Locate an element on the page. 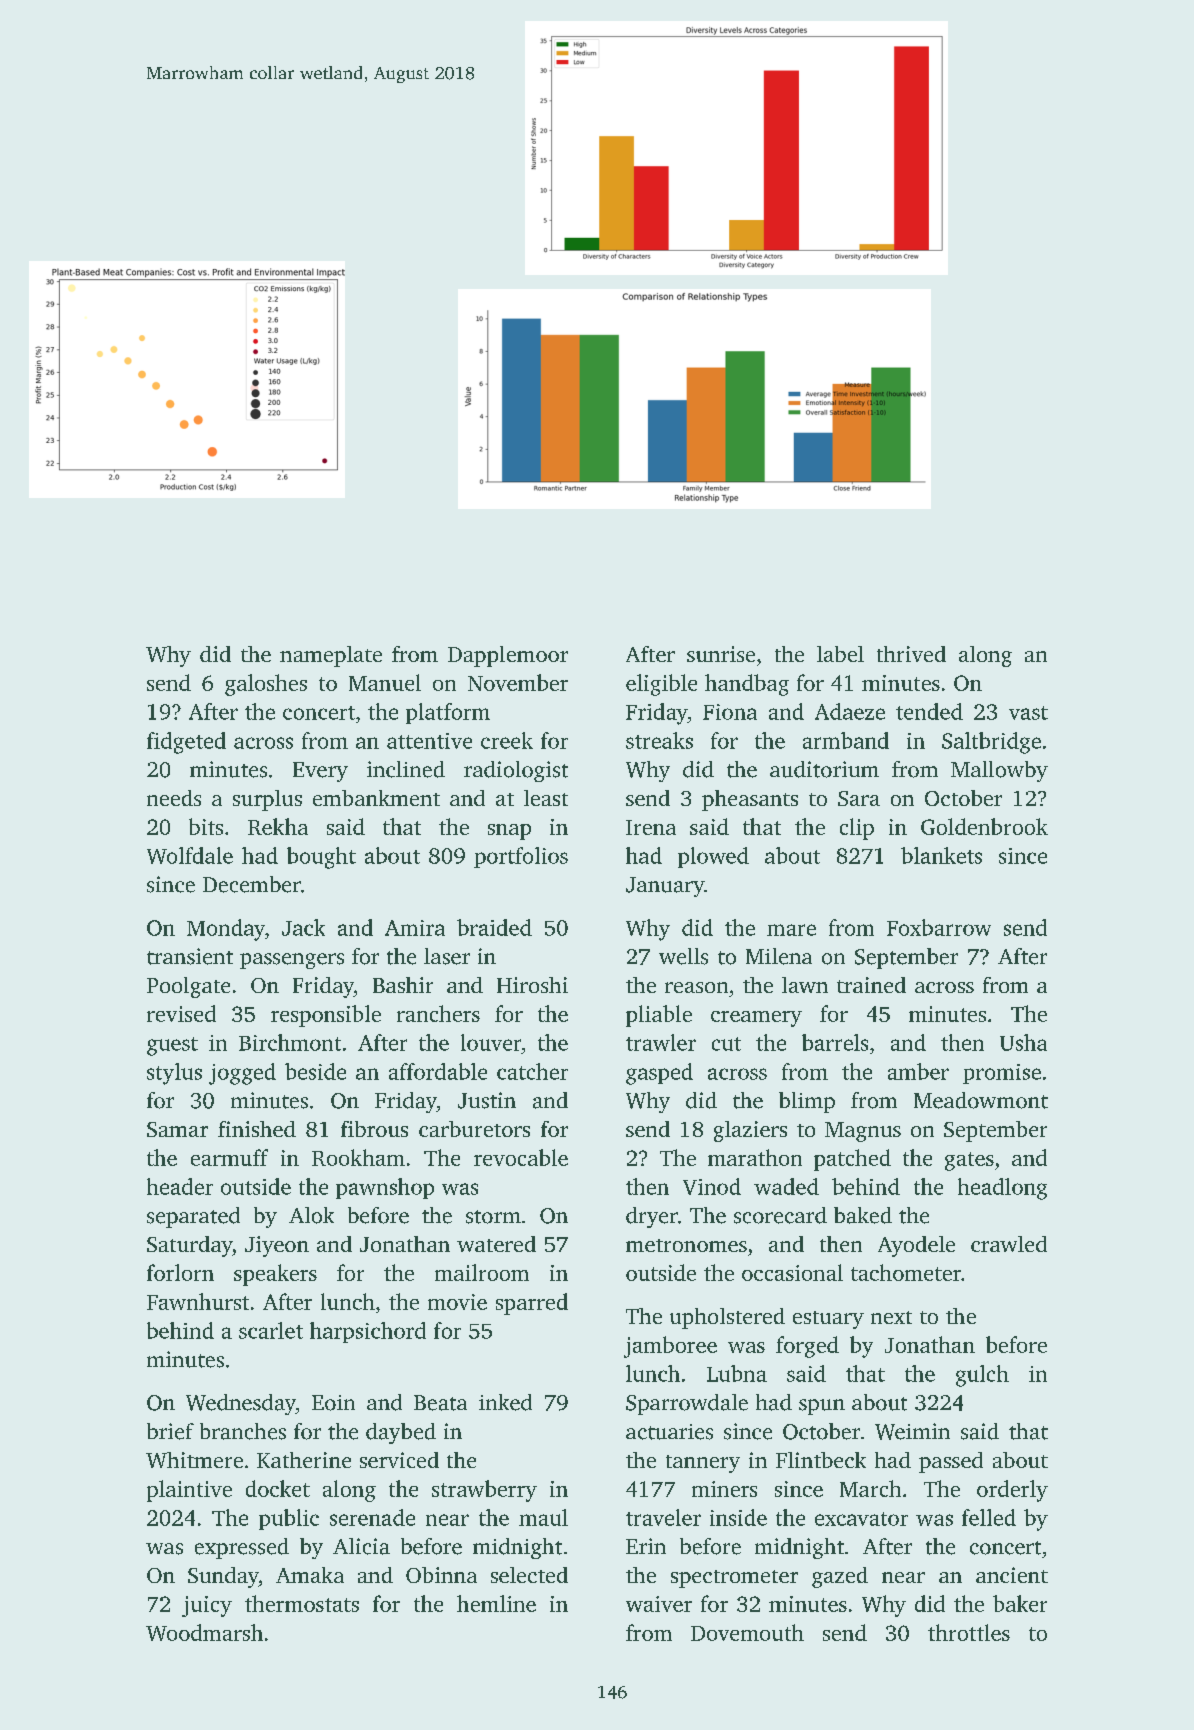 The image size is (1194, 1730). Woodmarsh is located at coordinates (204, 1632).
